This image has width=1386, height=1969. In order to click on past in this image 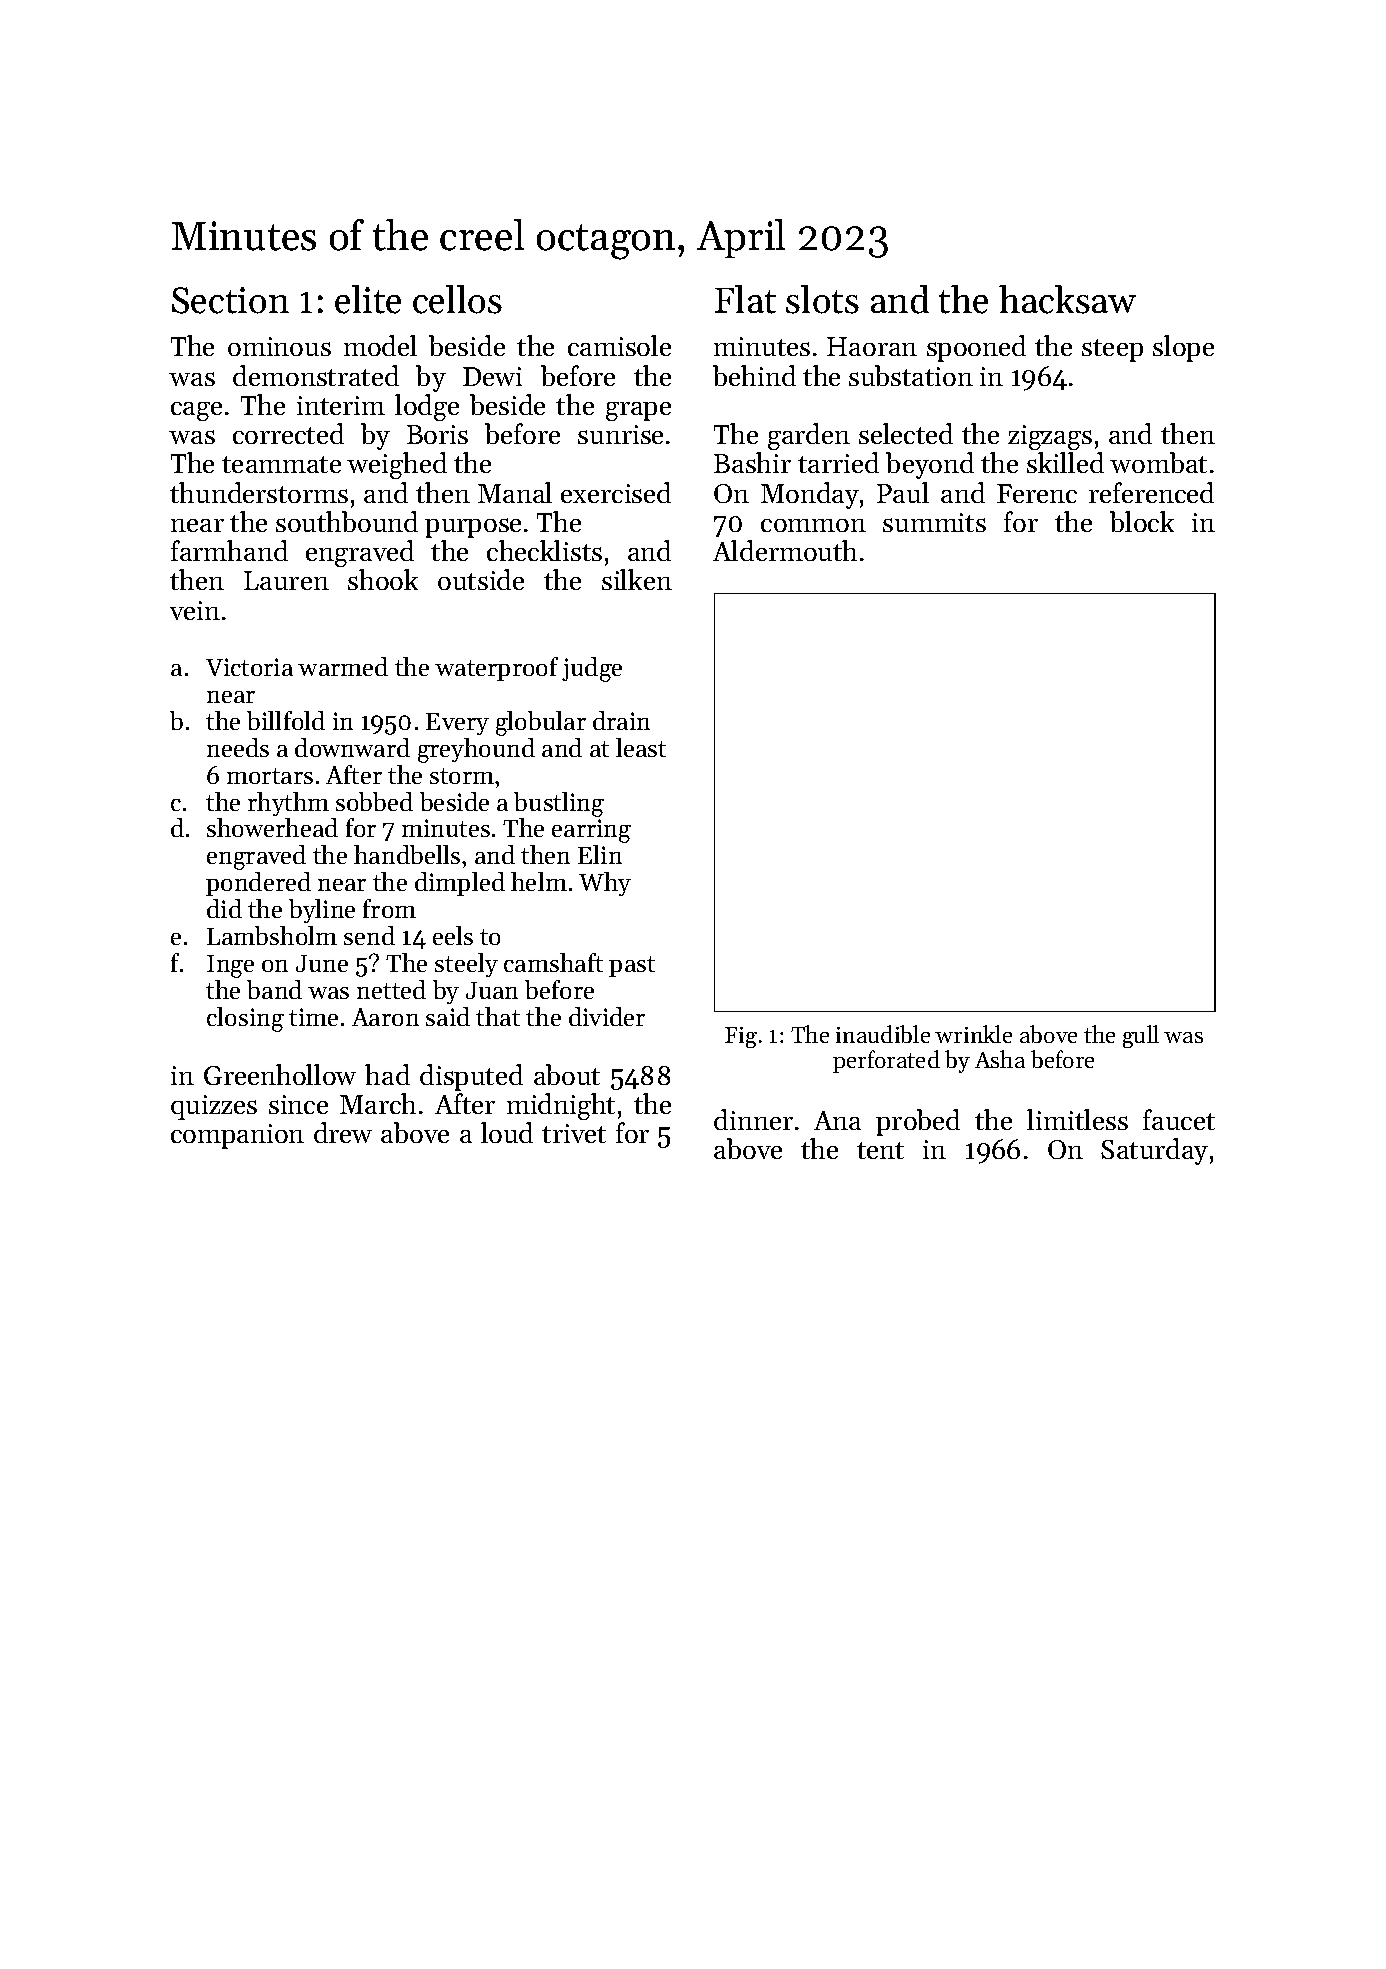, I will do `click(632, 966)`.
